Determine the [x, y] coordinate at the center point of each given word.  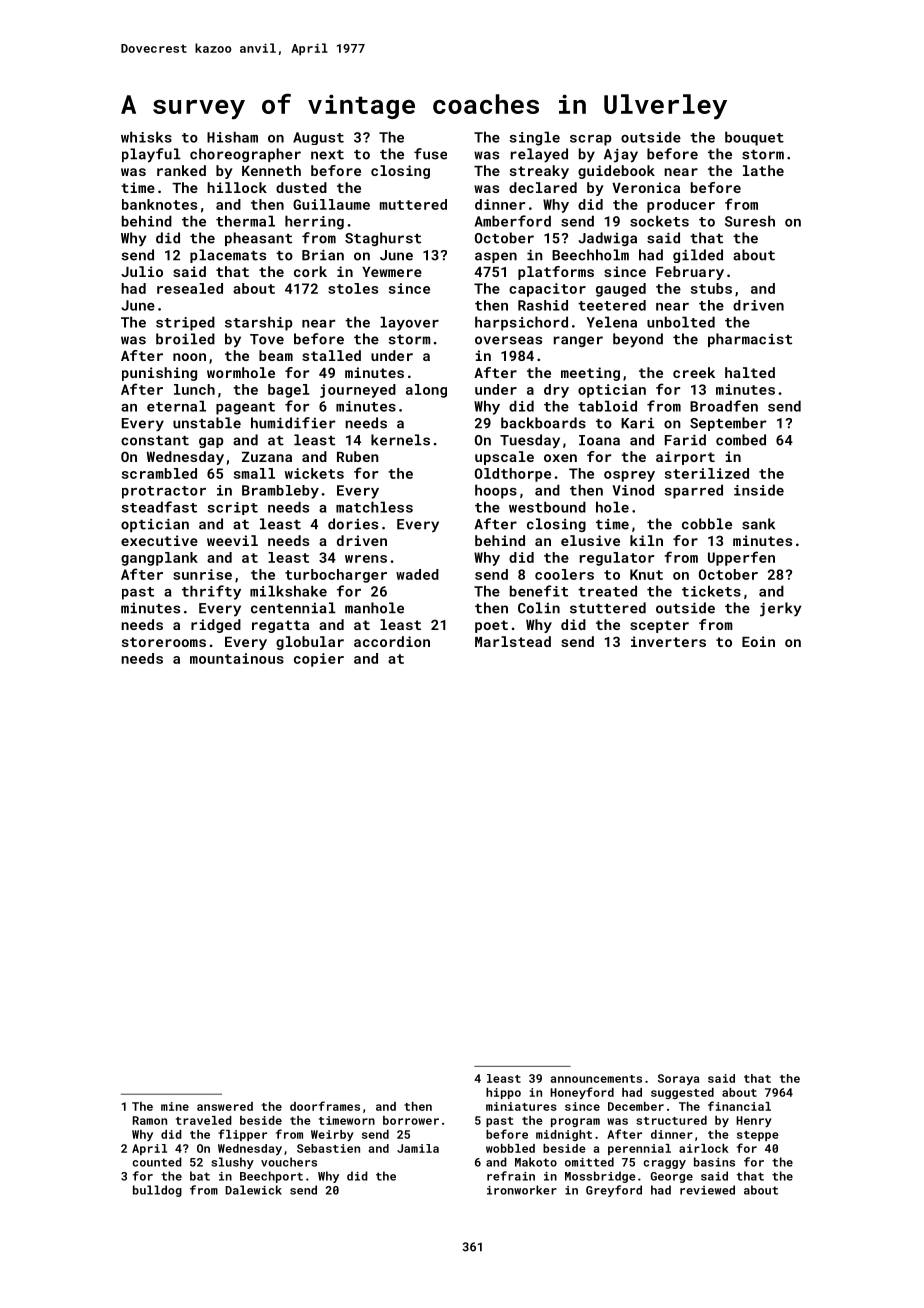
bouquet [754, 138]
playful [151, 155]
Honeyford [582, 1093]
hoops [496, 491]
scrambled [159, 473]
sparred [693, 491]
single [534, 138]
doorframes [325, 1106]
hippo [503, 1093]
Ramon [150, 1120]
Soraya [678, 1079]
